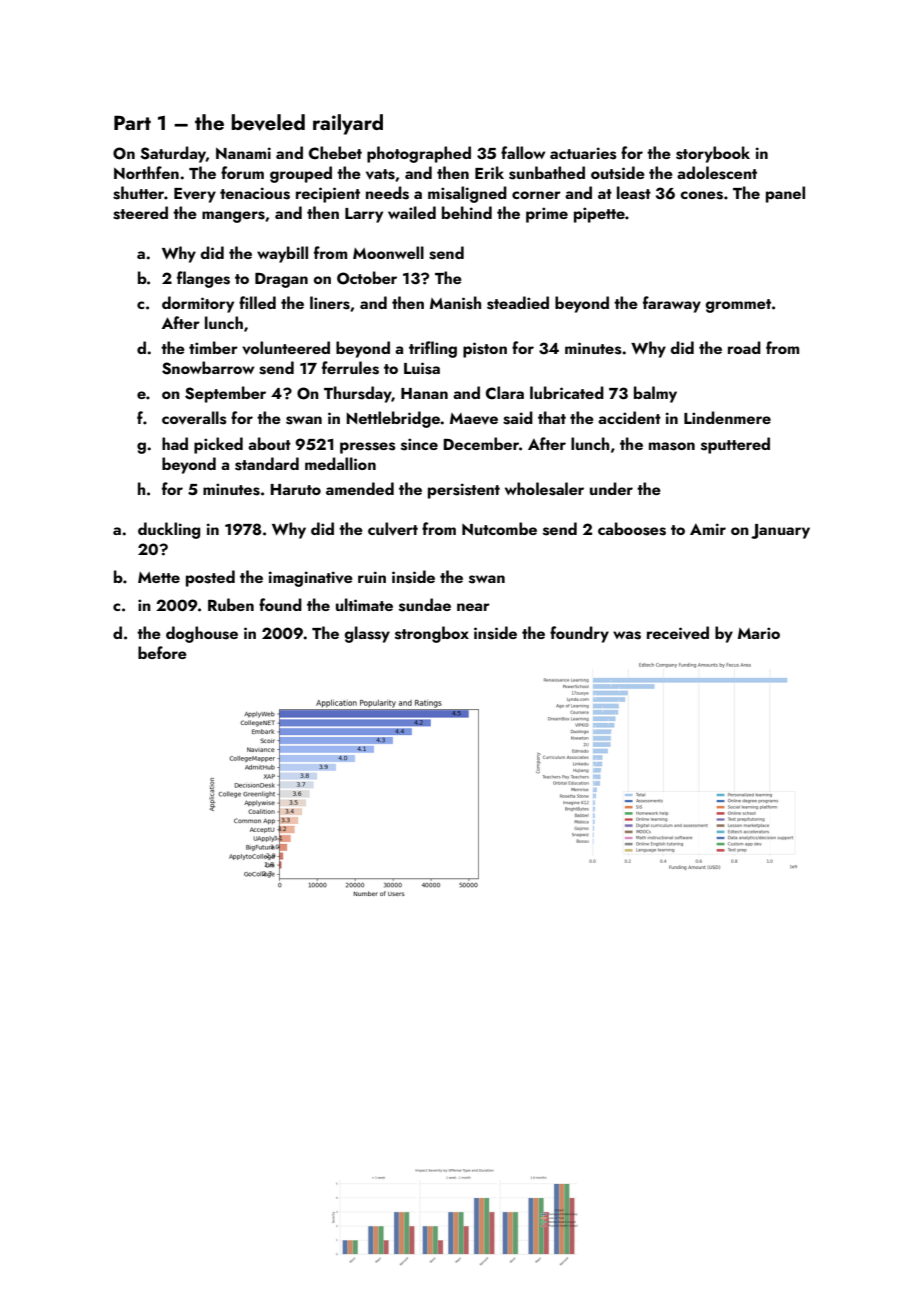 The image size is (924, 1308). What do you see at coordinates (713, 154) in the screenshot?
I see `storybook` at bounding box center [713, 154].
